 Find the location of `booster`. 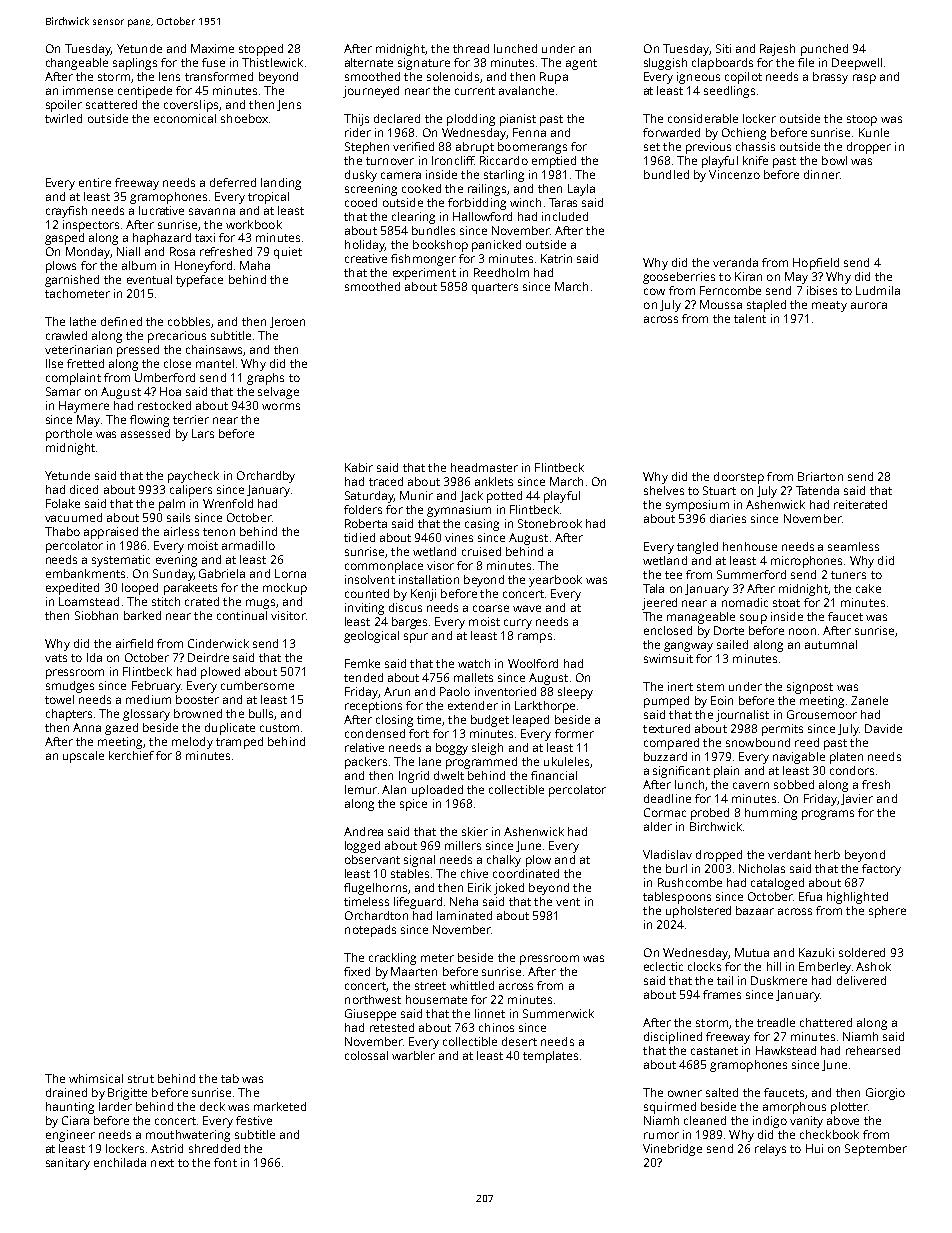

booster is located at coordinates (197, 699).
